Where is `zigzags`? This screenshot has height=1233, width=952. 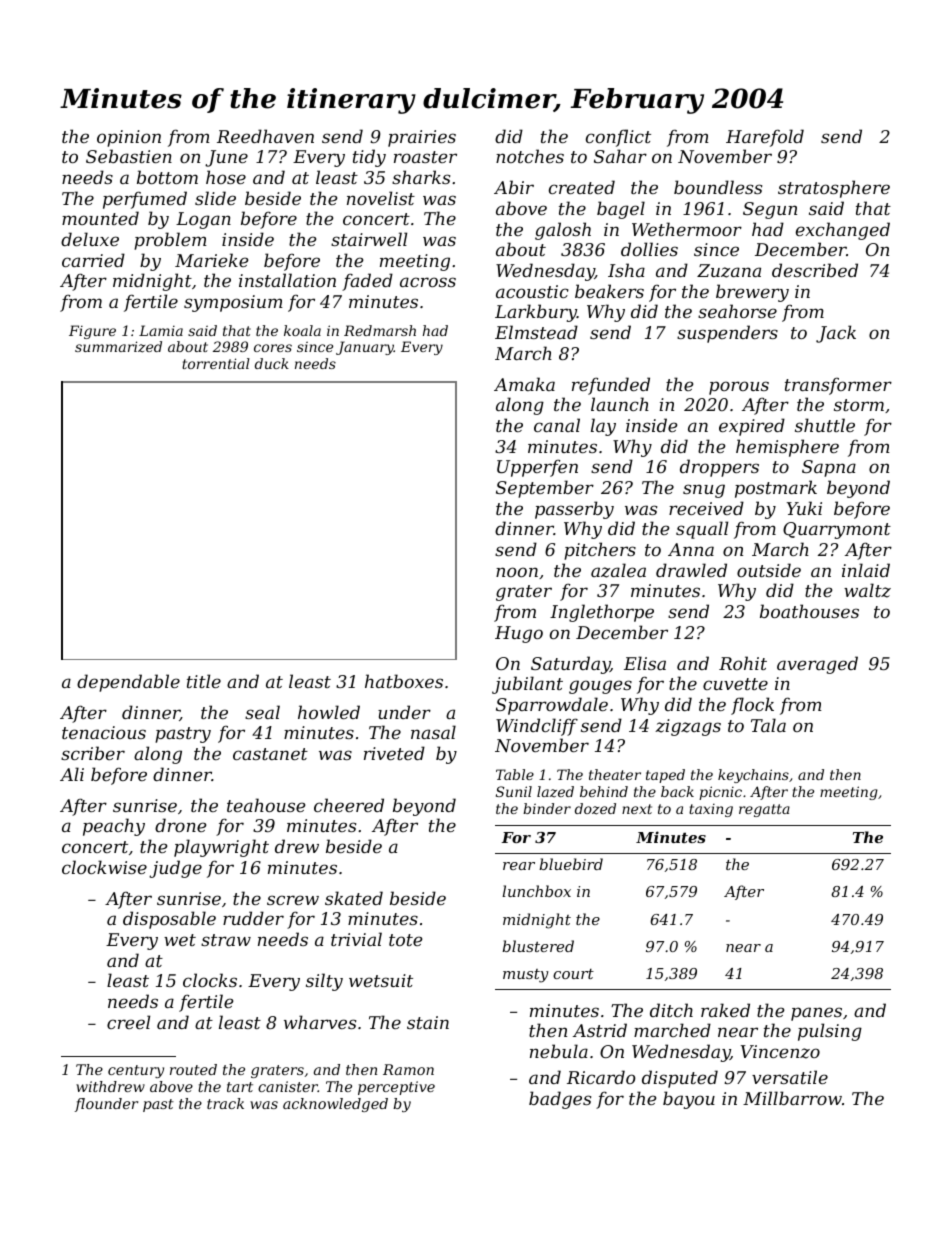 zigzags is located at coordinates (688, 727).
